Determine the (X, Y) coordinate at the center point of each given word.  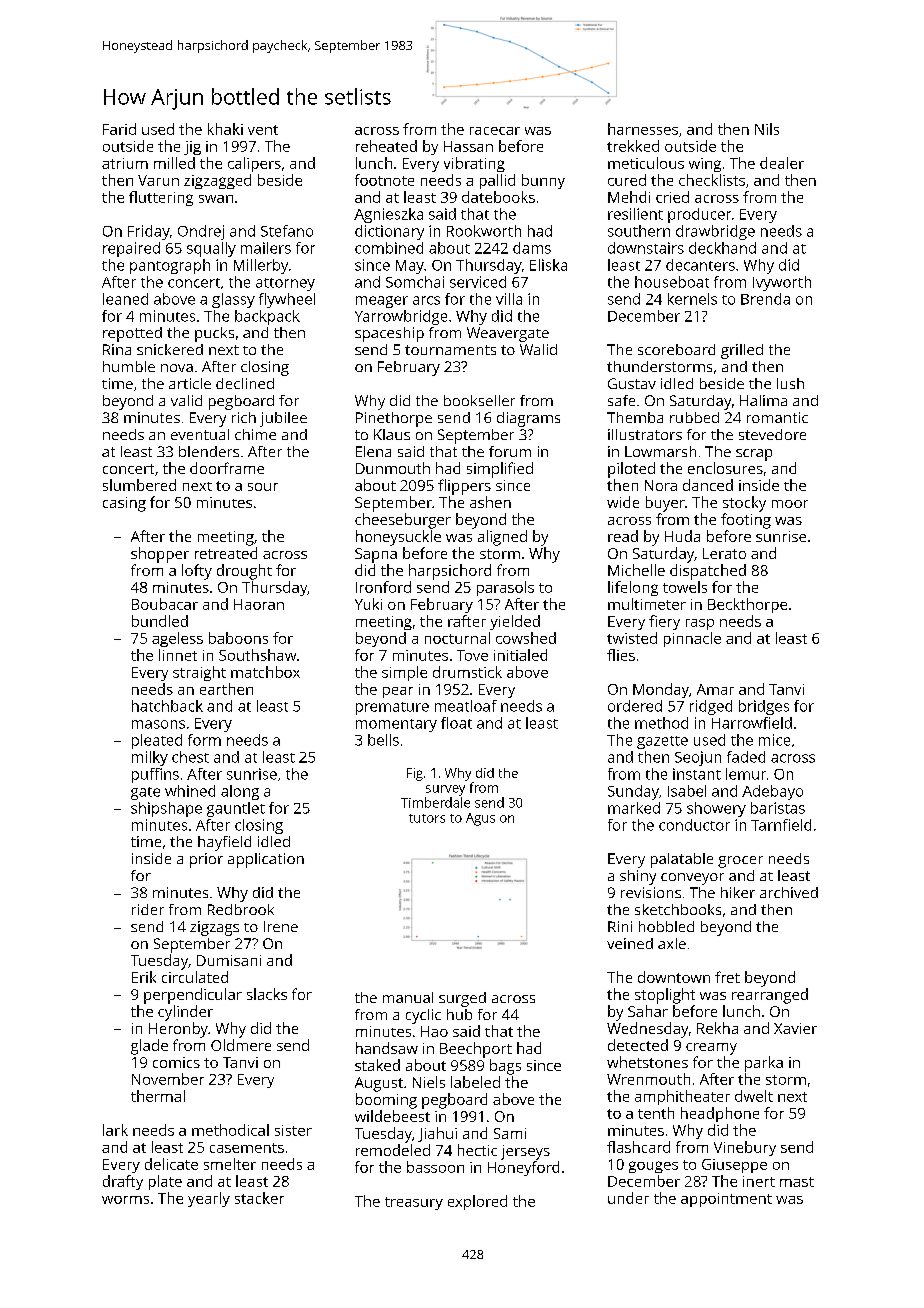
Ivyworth (782, 283)
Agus (480, 819)
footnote (384, 180)
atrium (125, 163)
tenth (656, 1113)
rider (148, 909)
